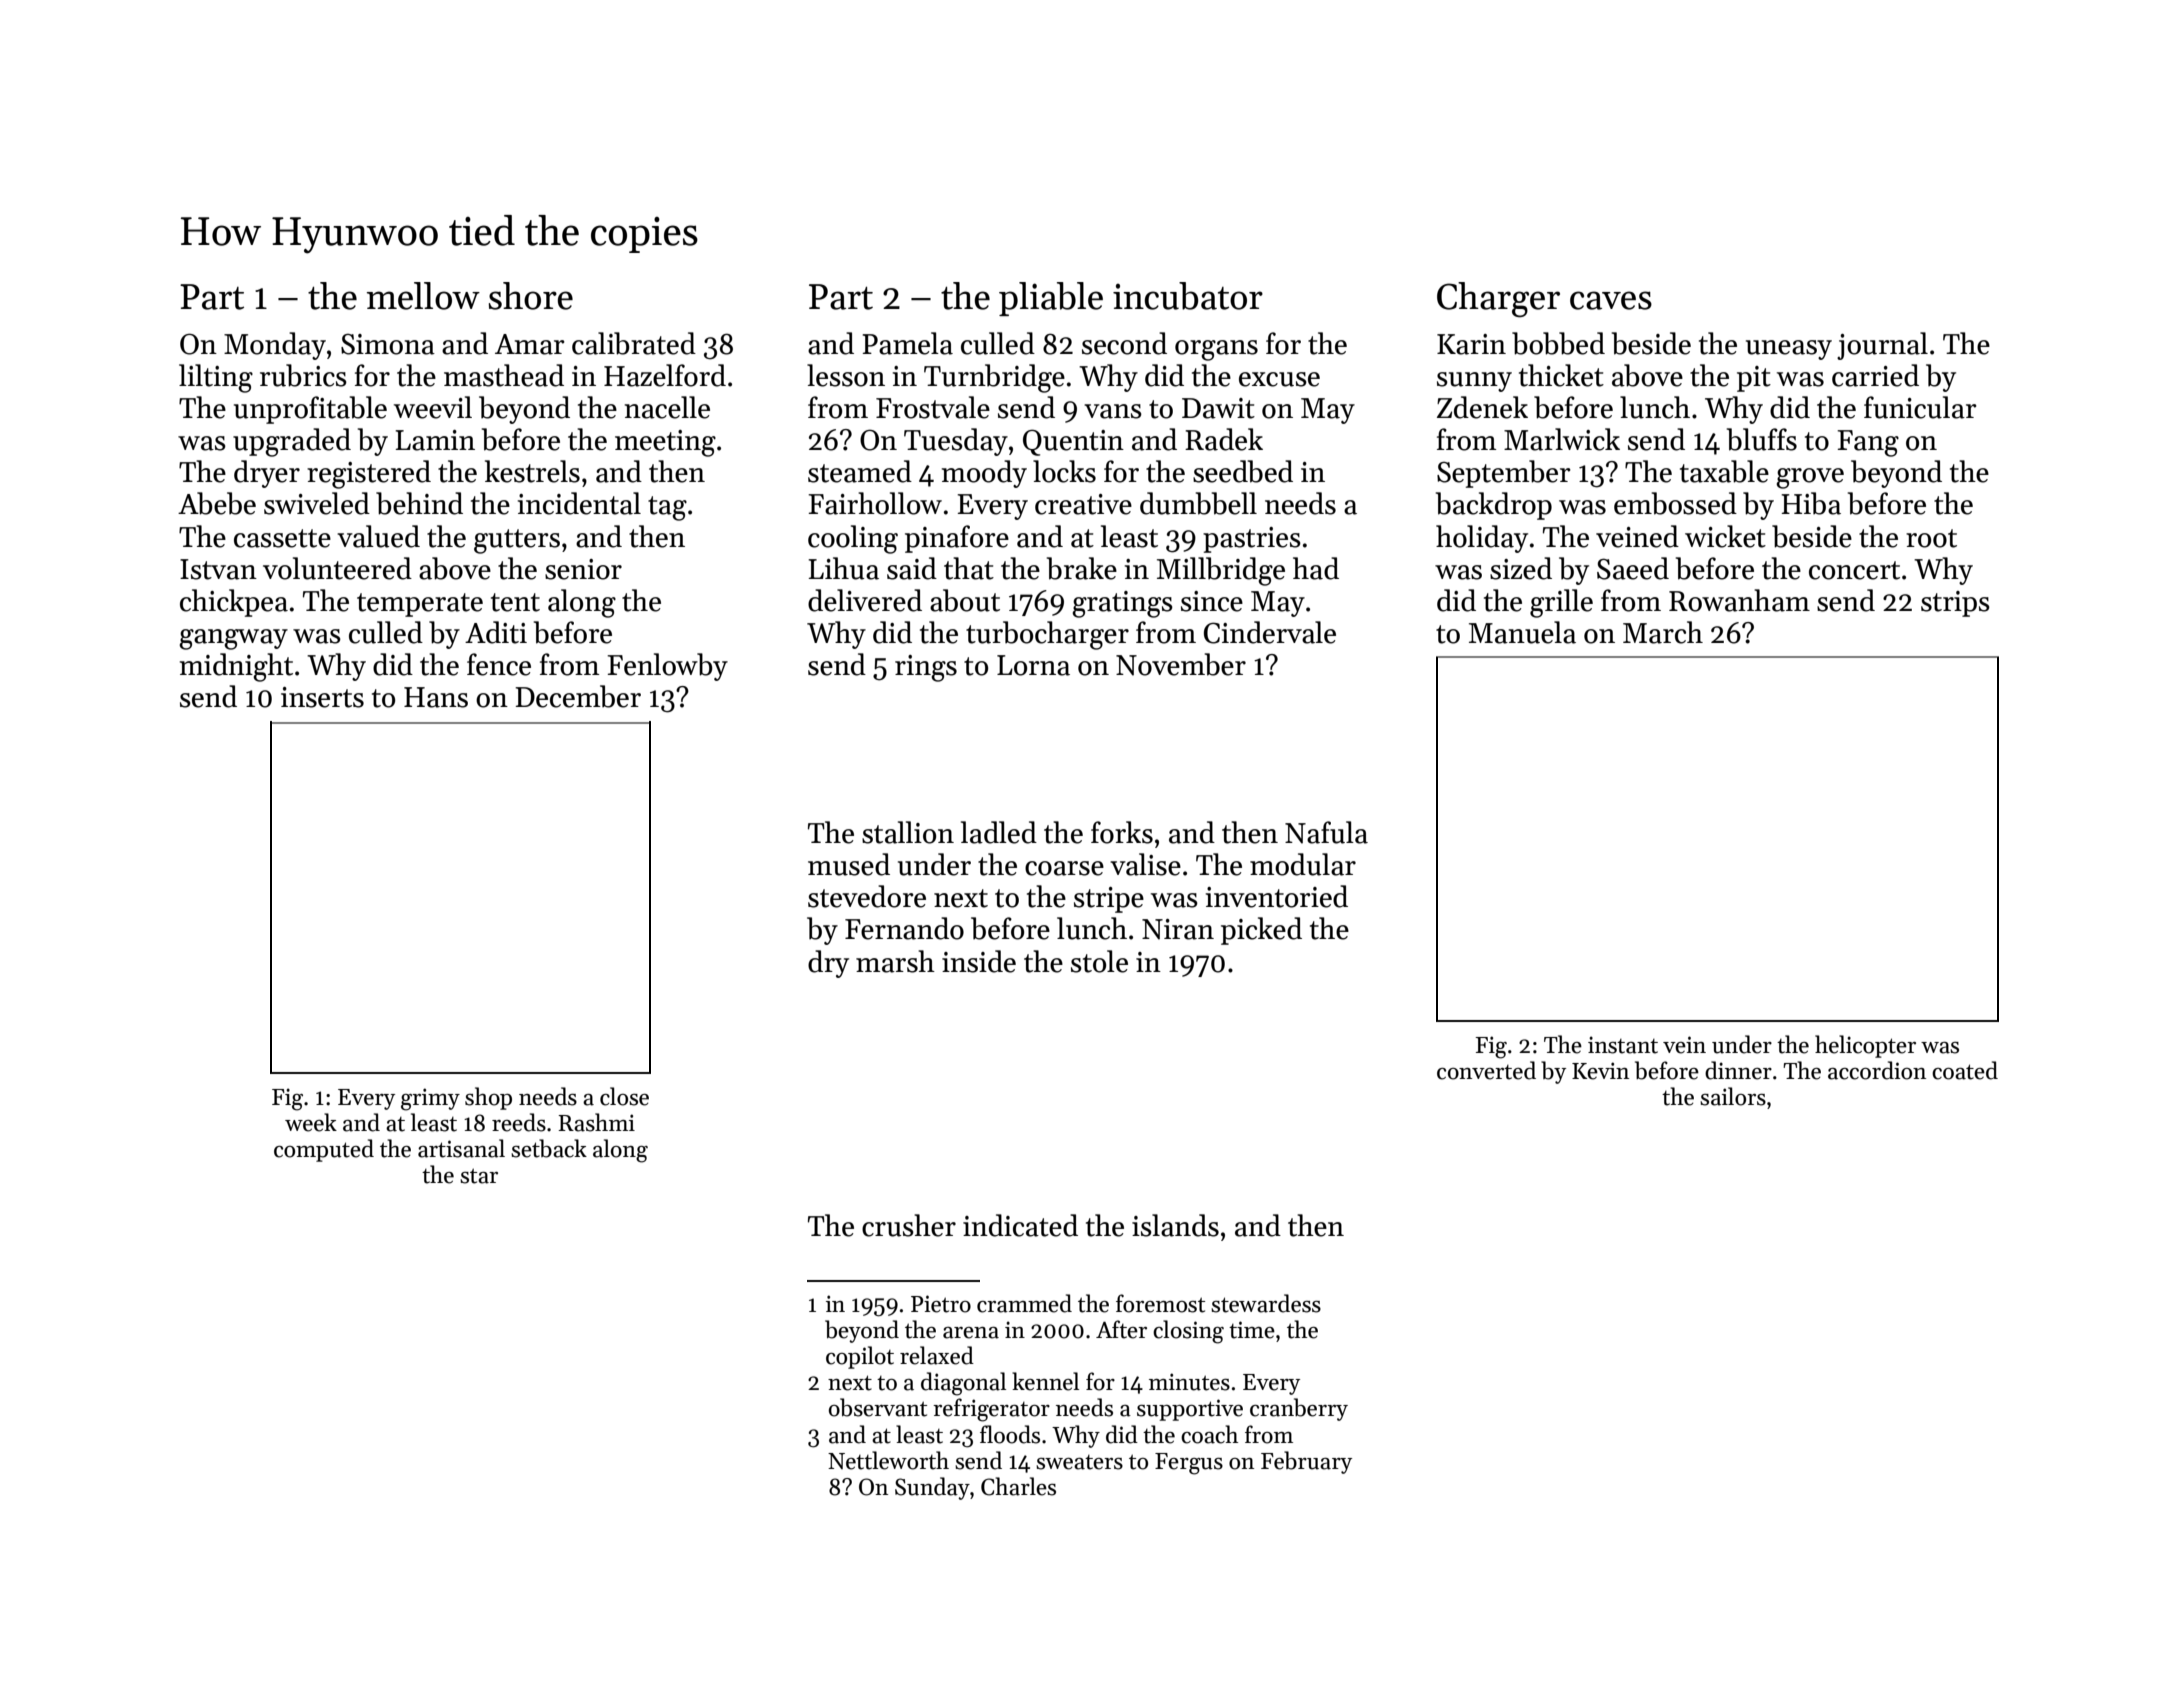 This document has width=2178, height=1683. Describe the element at coordinates (624, 1096) in the document. I see `close` at that location.
